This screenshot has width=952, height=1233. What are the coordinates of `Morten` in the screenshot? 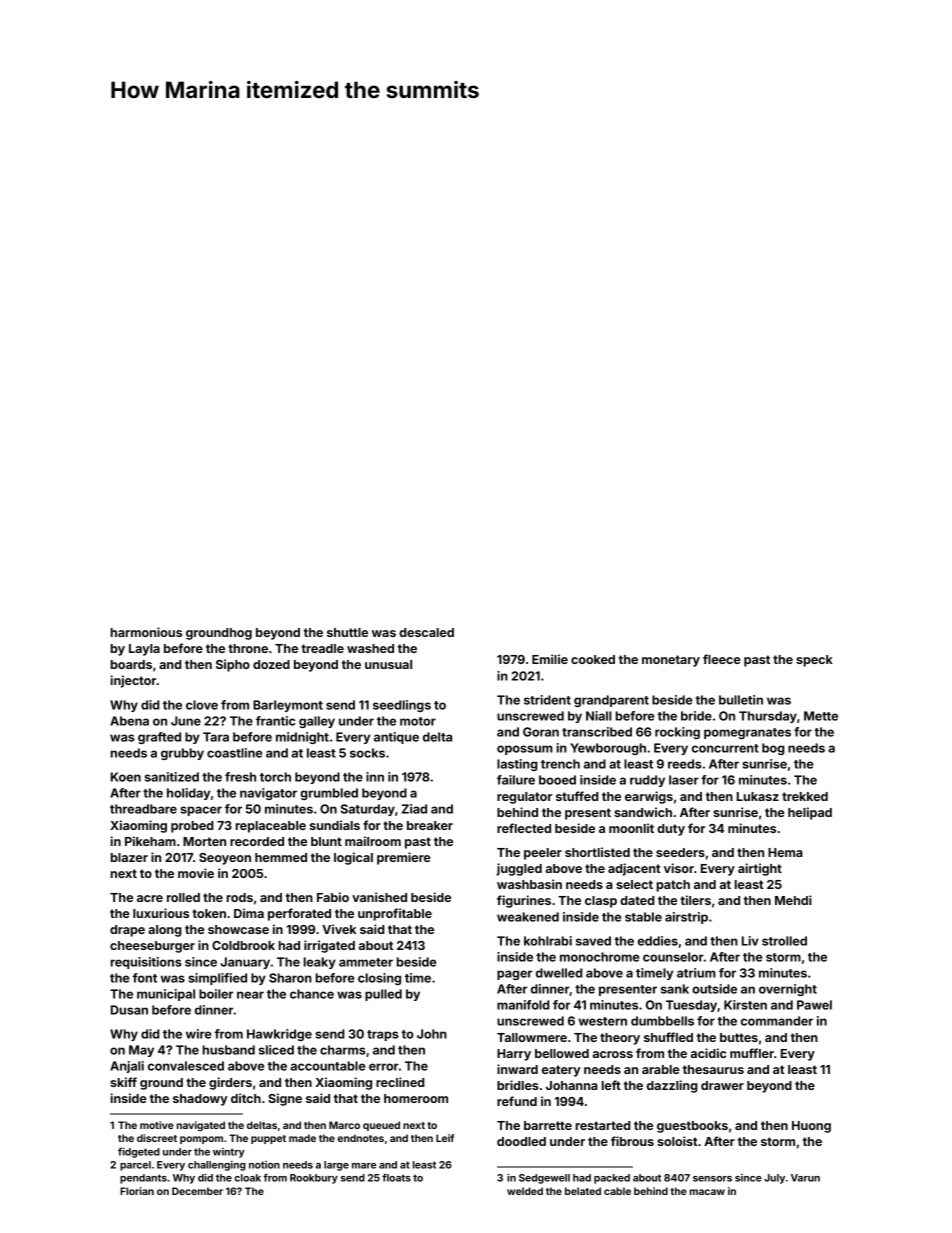 It's located at (204, 841).
